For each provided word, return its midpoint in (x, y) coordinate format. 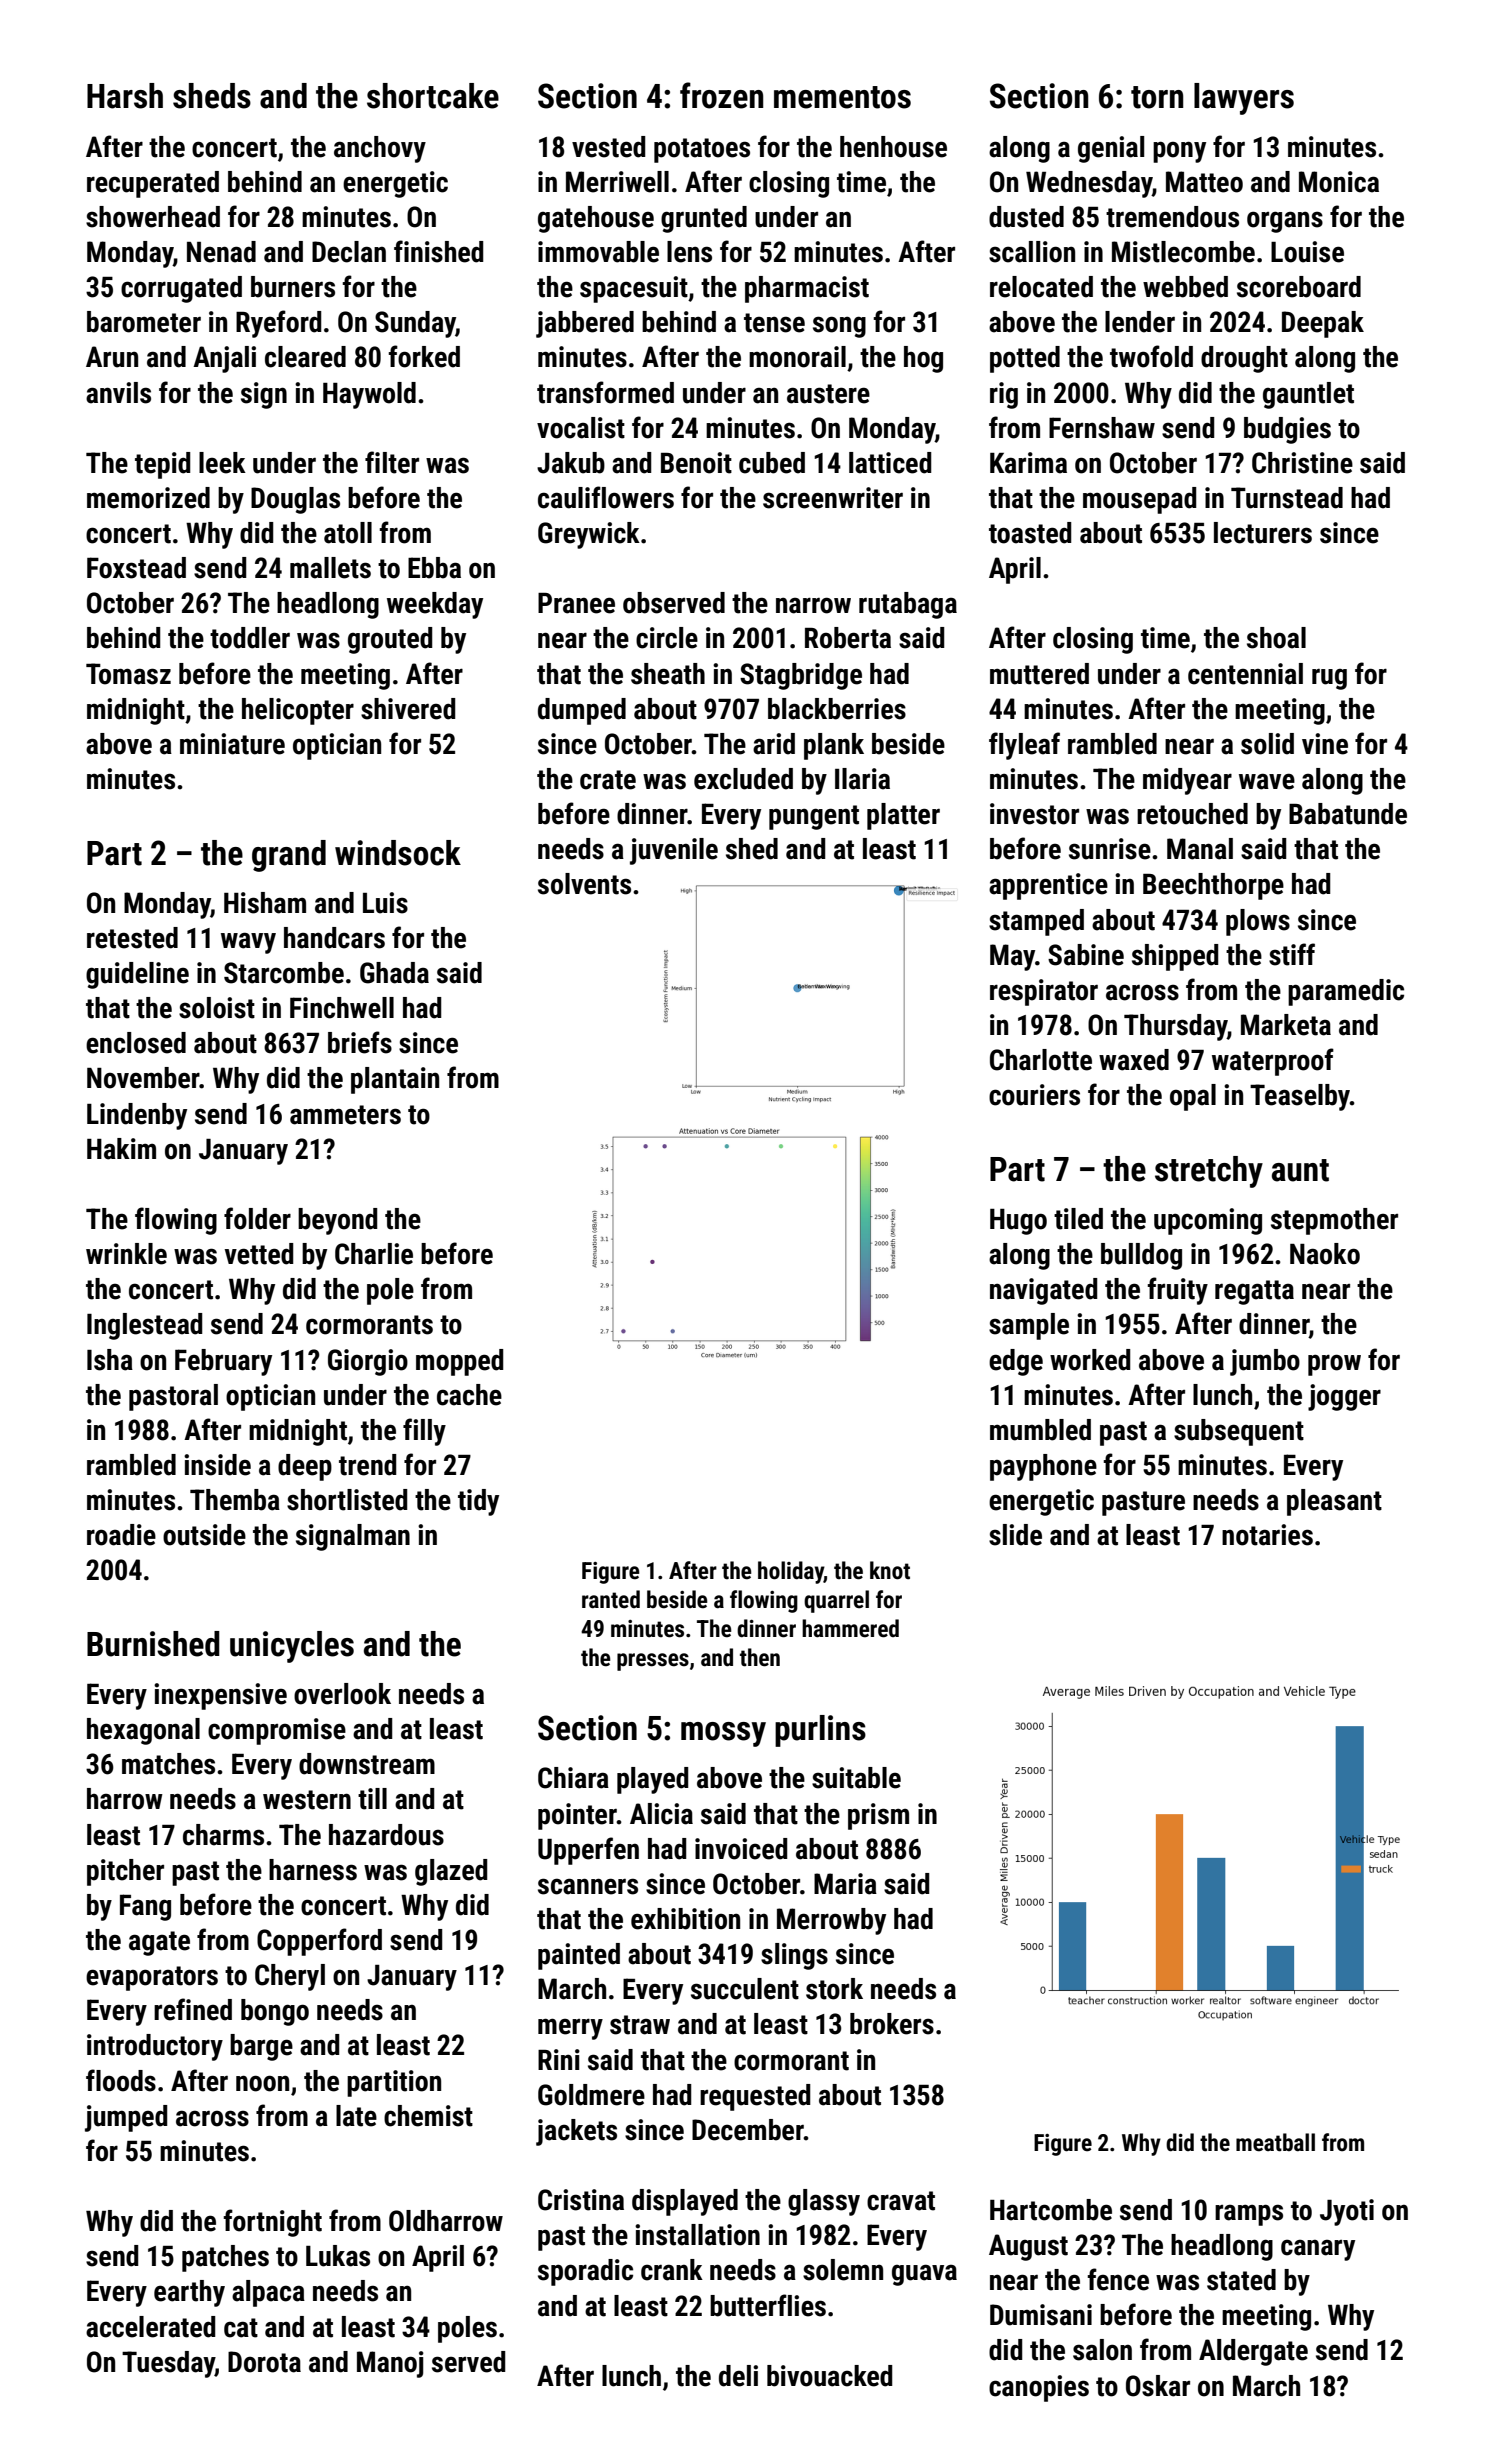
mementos (842, 97)
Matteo (1204, 182)
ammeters (345, 1115)
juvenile (674, 851)
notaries (1267, 1535)
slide (1015, 1535)
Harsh (125, 96)
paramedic (1346, 992)
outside (204, 1535)
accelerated (151, 2327)
